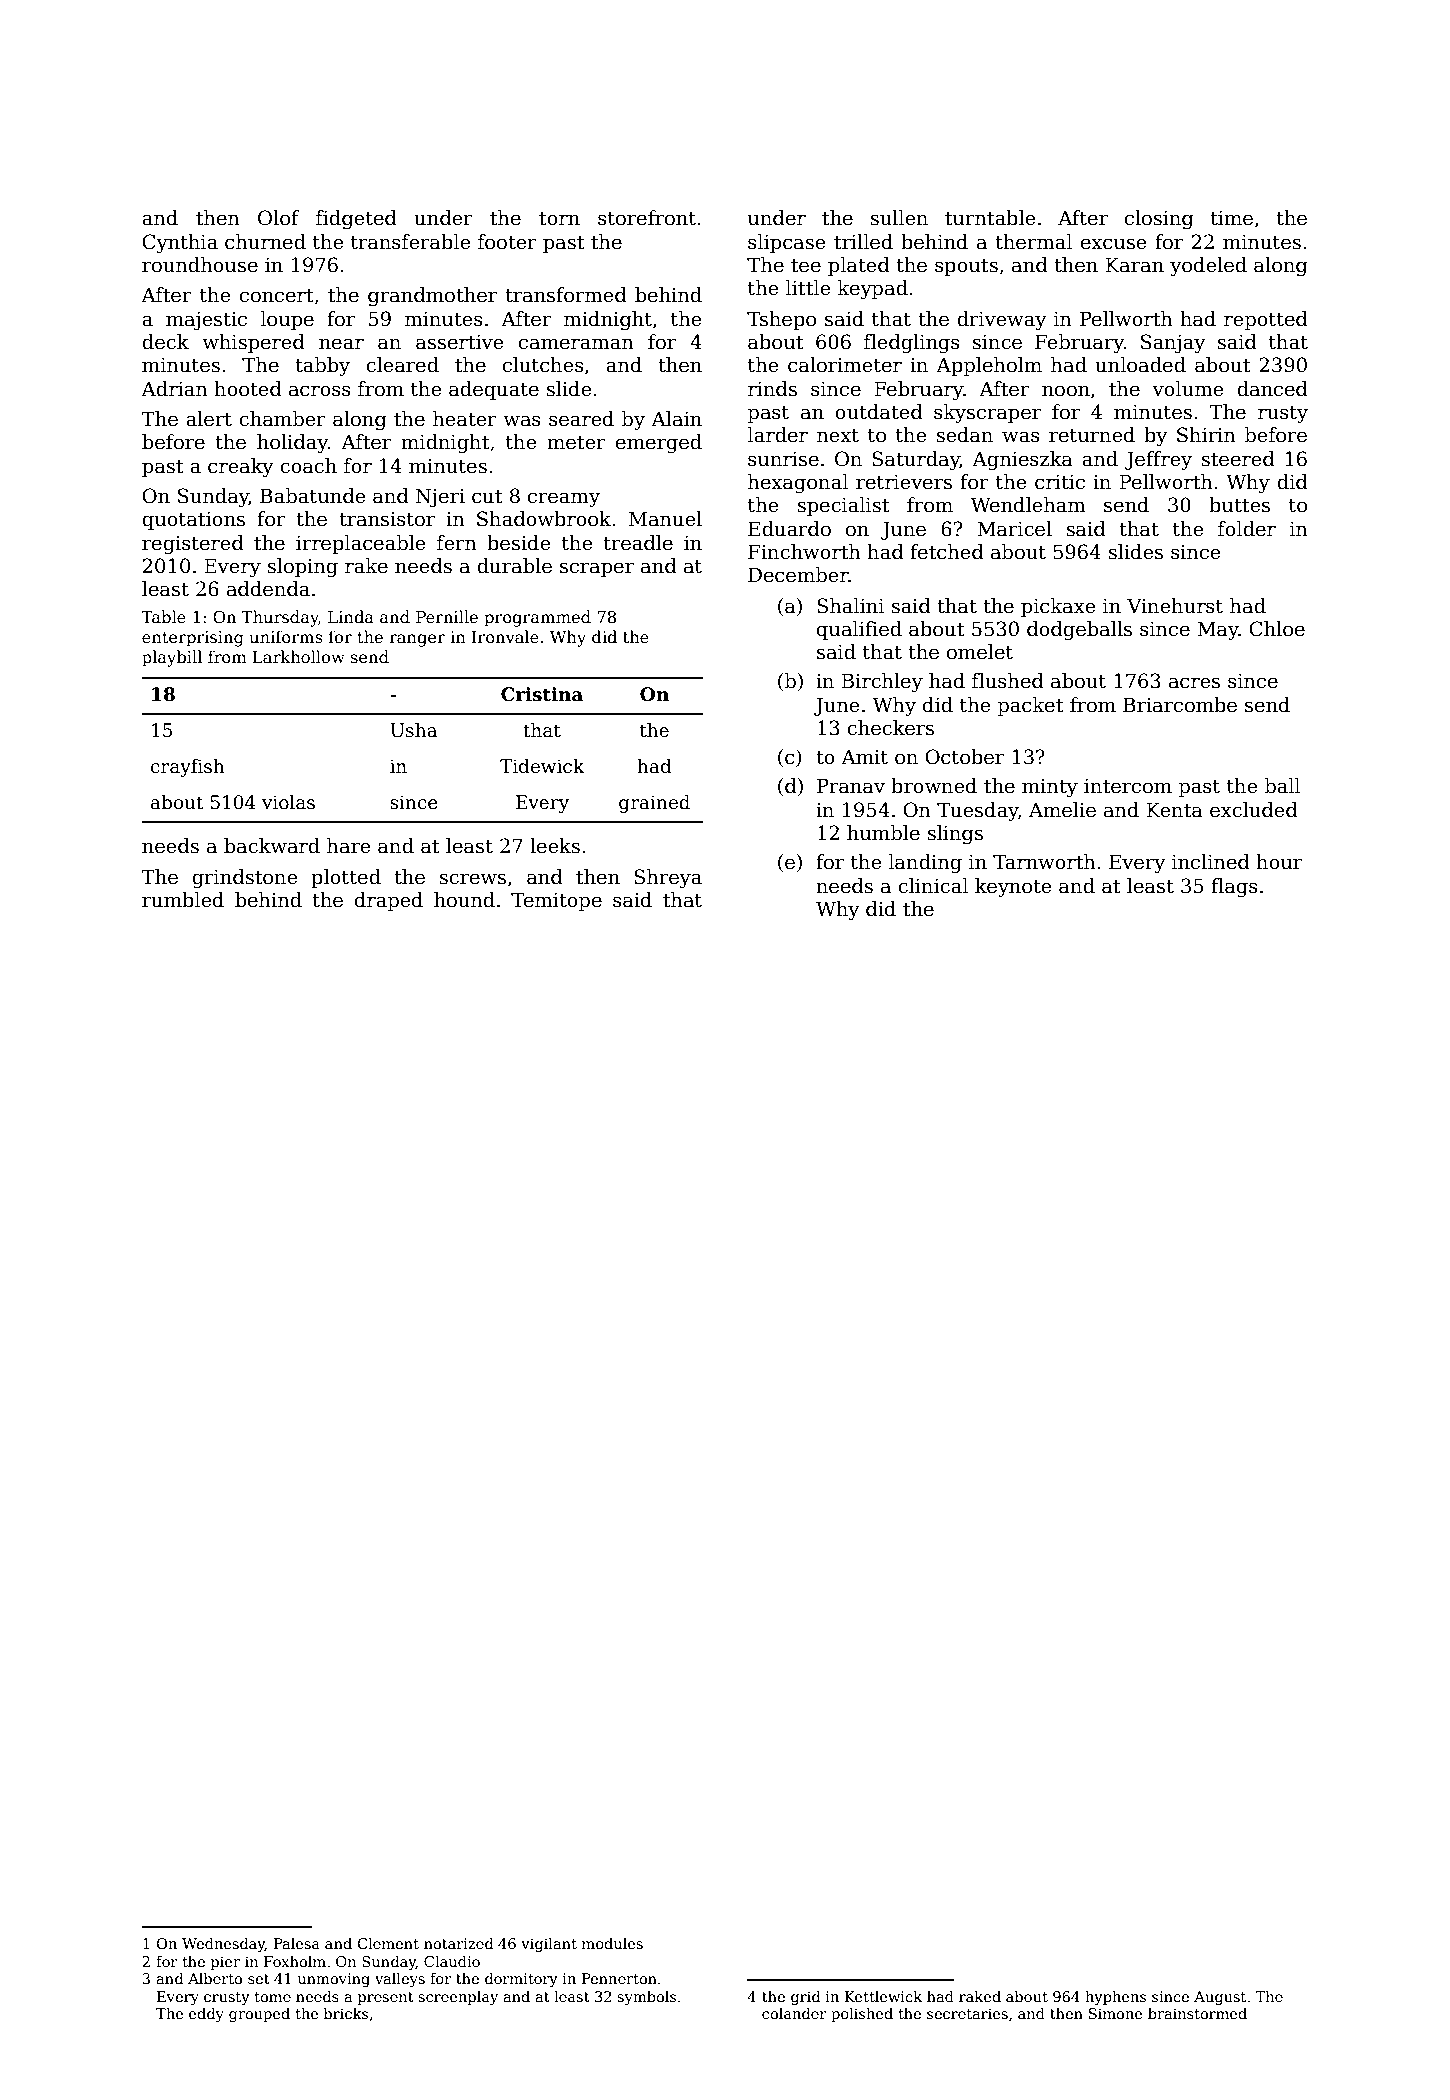 Image resolution: width=1450 pixels, height=2100 pixels. What do you see at coordinates (1234, 888) in the screenshot?
I see `flags` at bounding box center [1234, 888].
